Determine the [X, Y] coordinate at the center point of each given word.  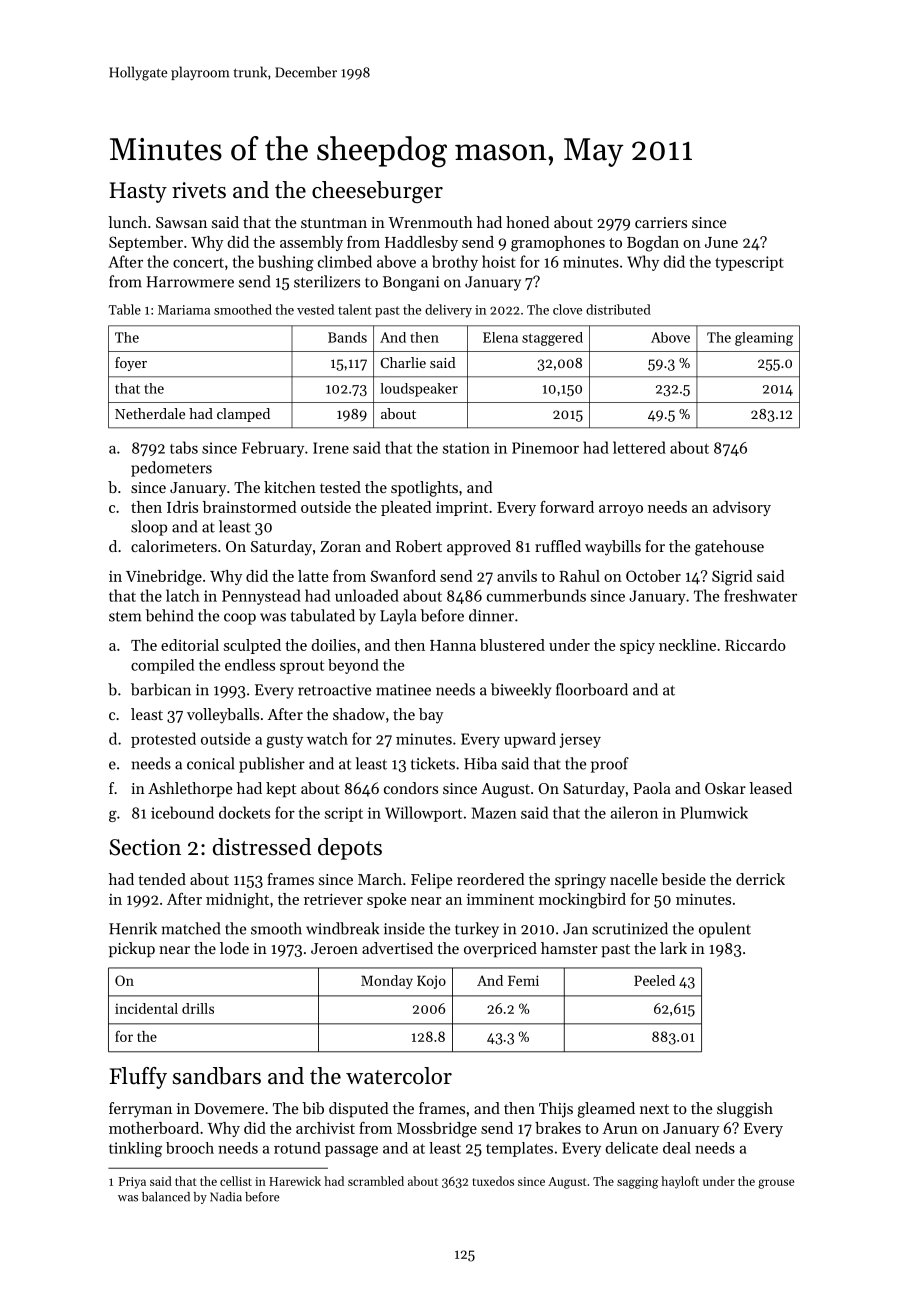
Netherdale [150, 413]
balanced [166, 1197]
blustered [512, 645]
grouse [776, 1184]
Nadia [226, 1197]
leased [770, 788]
